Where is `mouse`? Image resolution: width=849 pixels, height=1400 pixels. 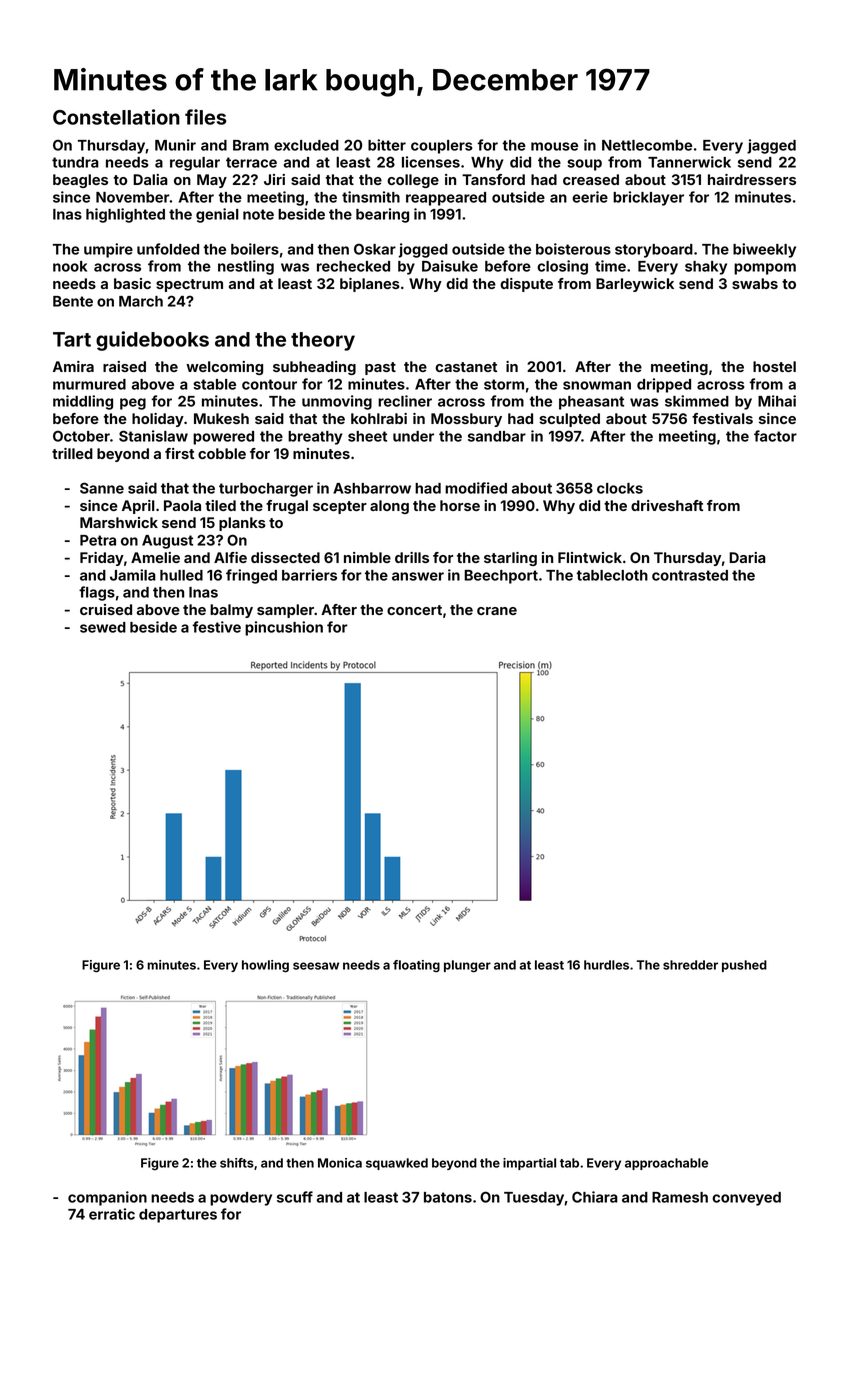 mouse is located at coordinates (554, 146).
